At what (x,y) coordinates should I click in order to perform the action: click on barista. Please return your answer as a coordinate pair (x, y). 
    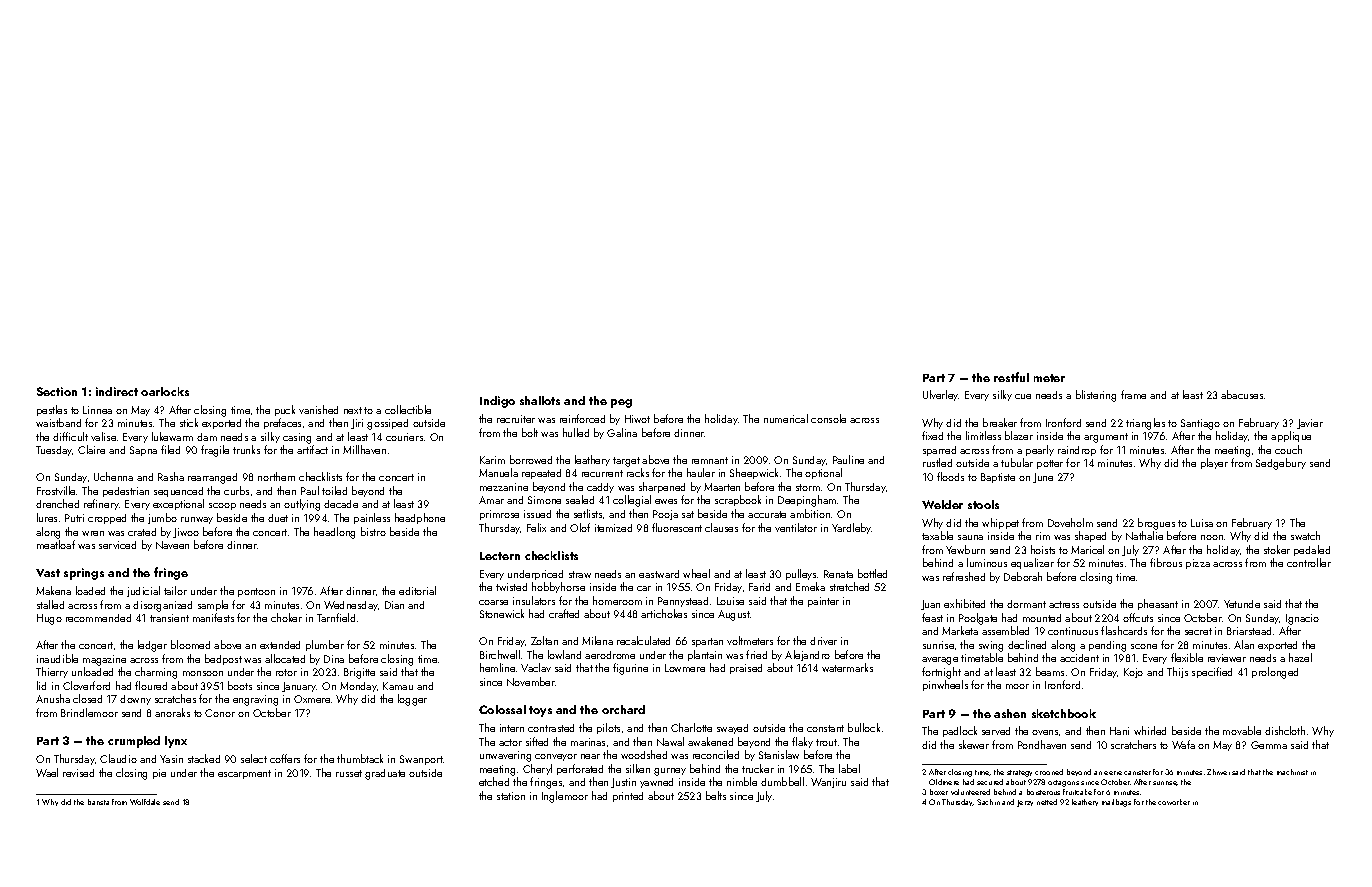
    Looking at the image, I should click on (98, 802).
